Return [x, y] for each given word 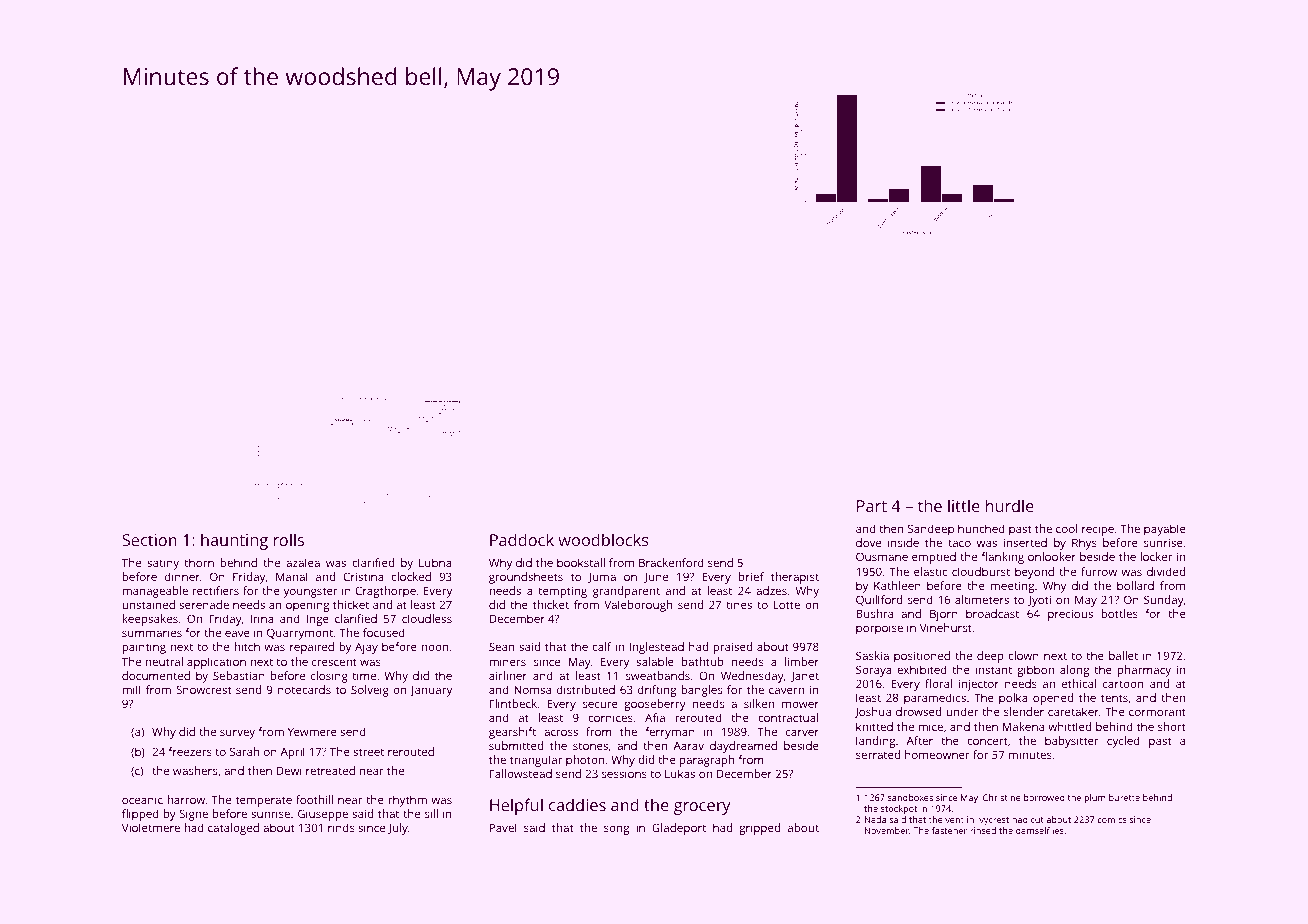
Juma [602, 577]
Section [149, 540]
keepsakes [150, 620]
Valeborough [638, 606]
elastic [930, 571]
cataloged [233, 829]
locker [1156, 556]
